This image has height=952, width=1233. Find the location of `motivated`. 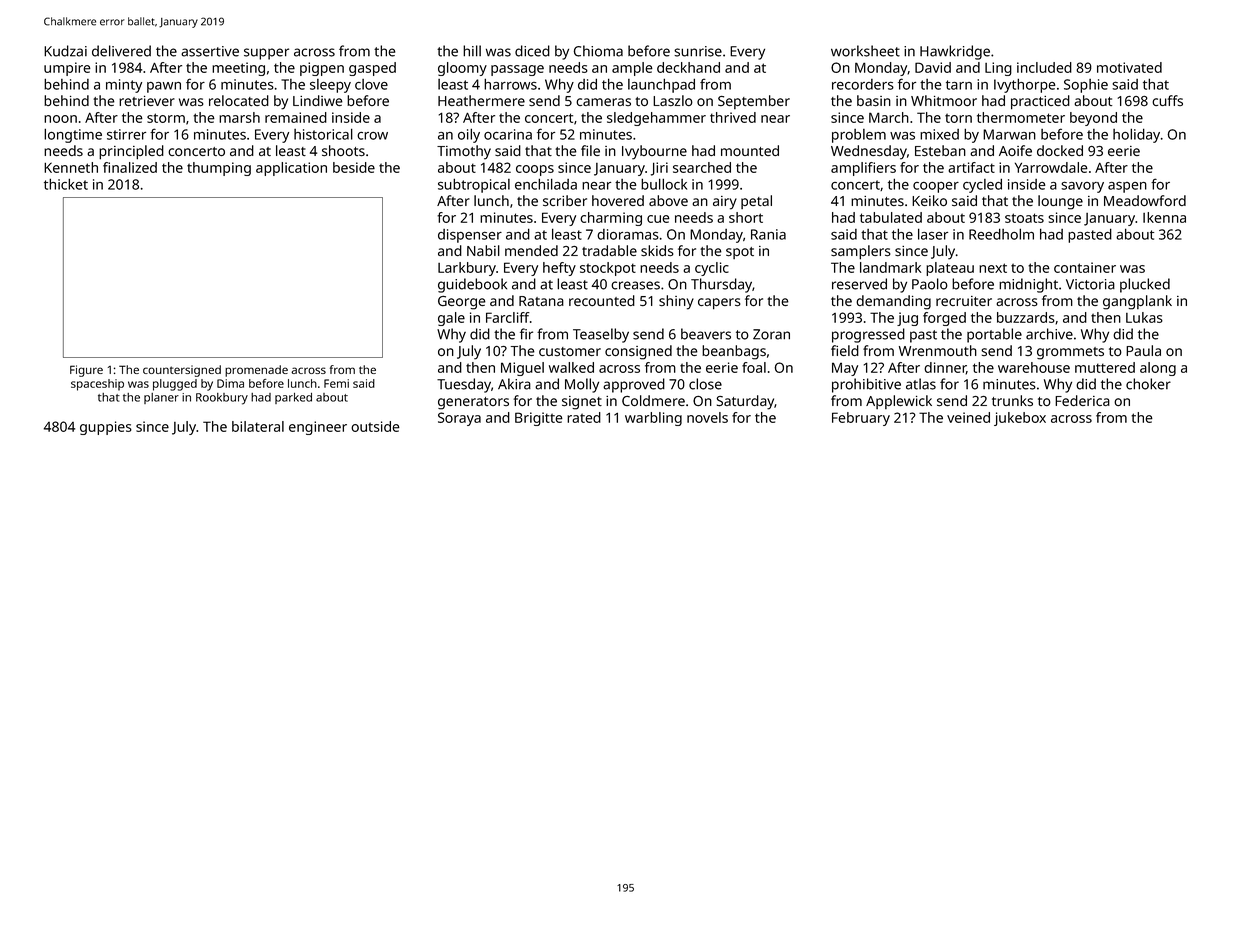

motivated is located at coordinates (1129, 67).
